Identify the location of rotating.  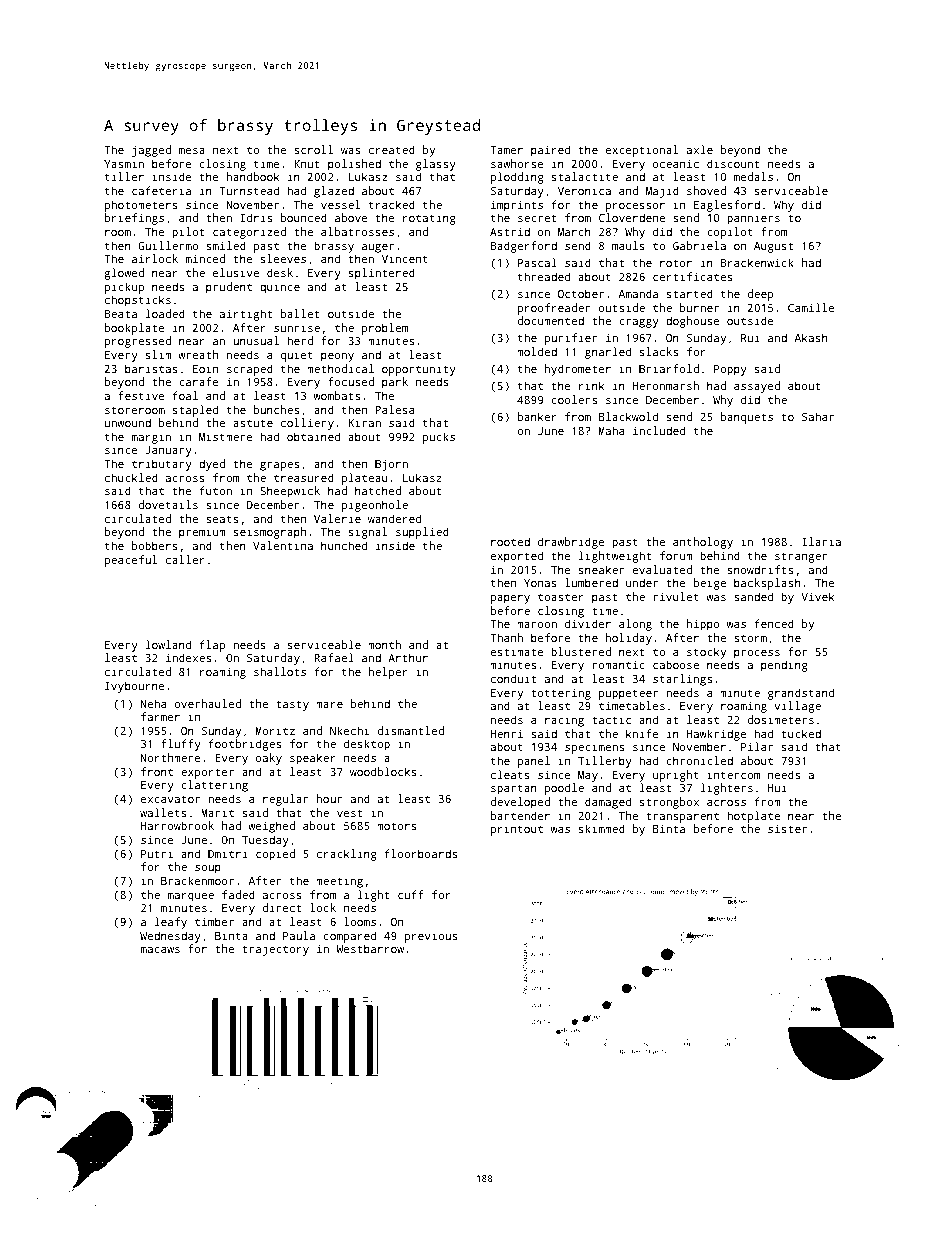
(429, 219).
